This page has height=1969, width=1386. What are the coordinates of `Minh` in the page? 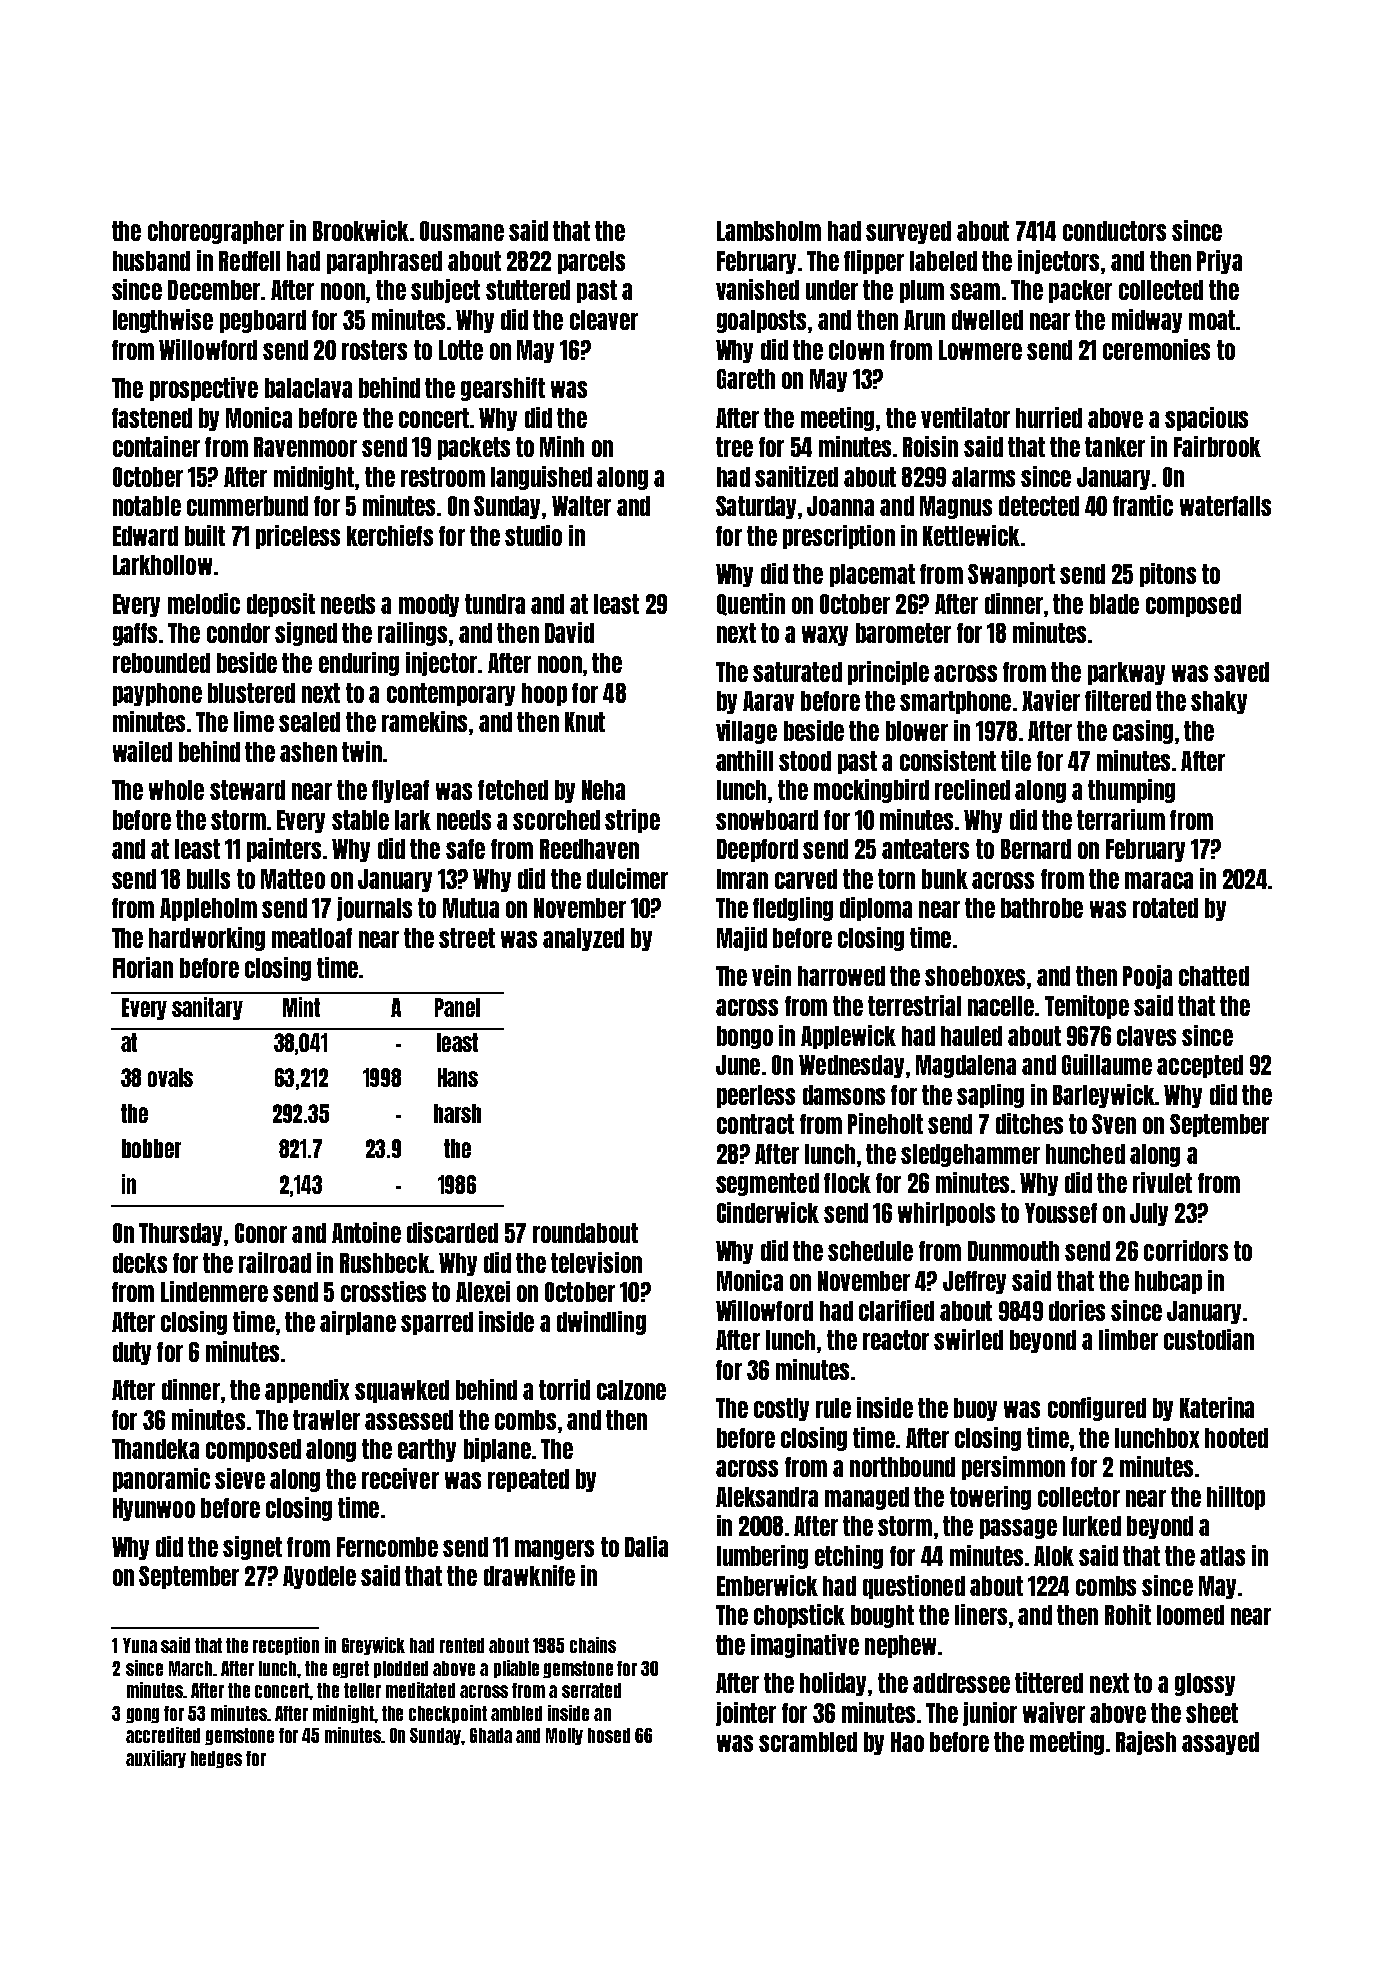 It's located at (562, 446).
